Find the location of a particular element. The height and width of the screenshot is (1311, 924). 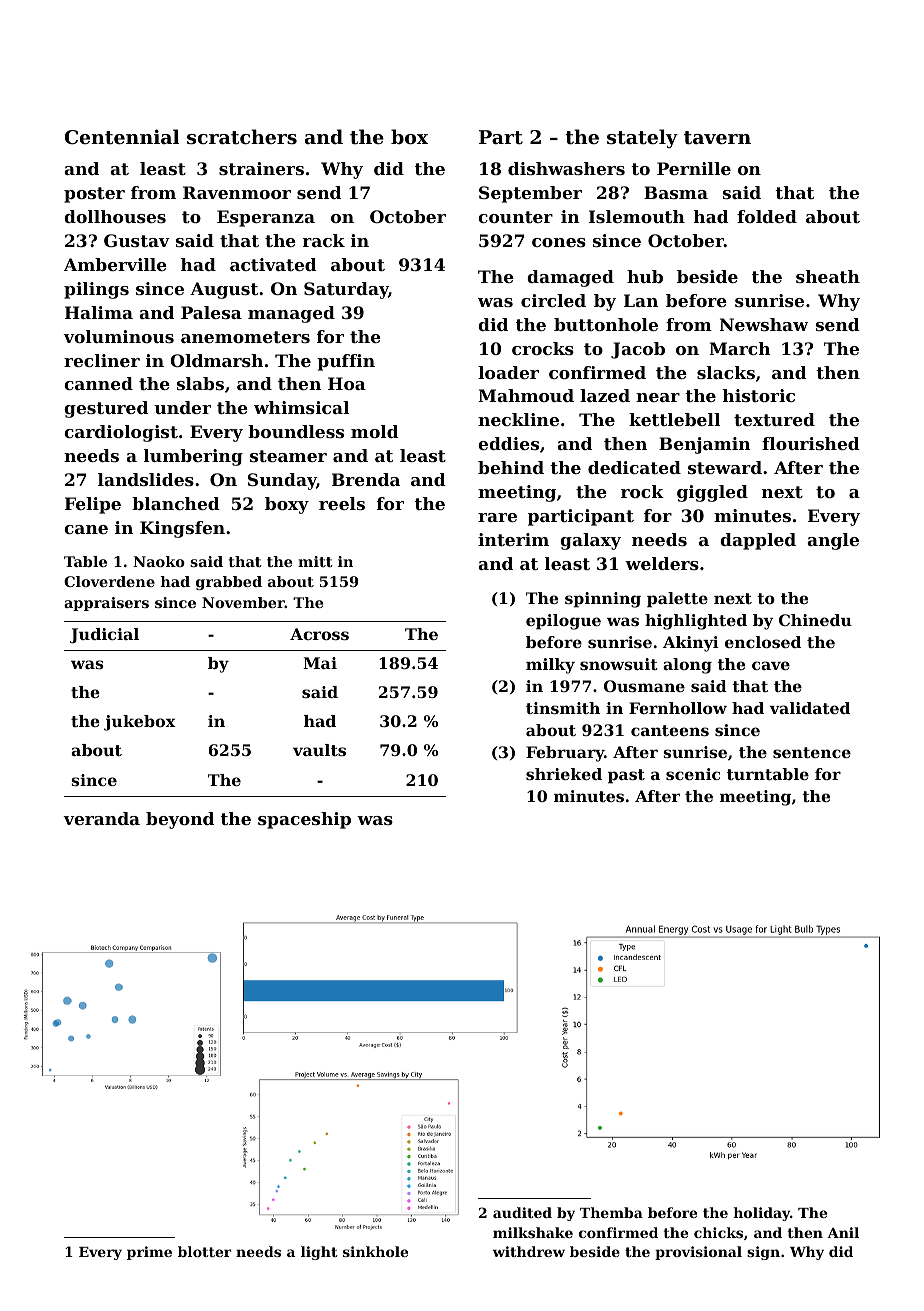

rack is located at coordinates (324, 240).
